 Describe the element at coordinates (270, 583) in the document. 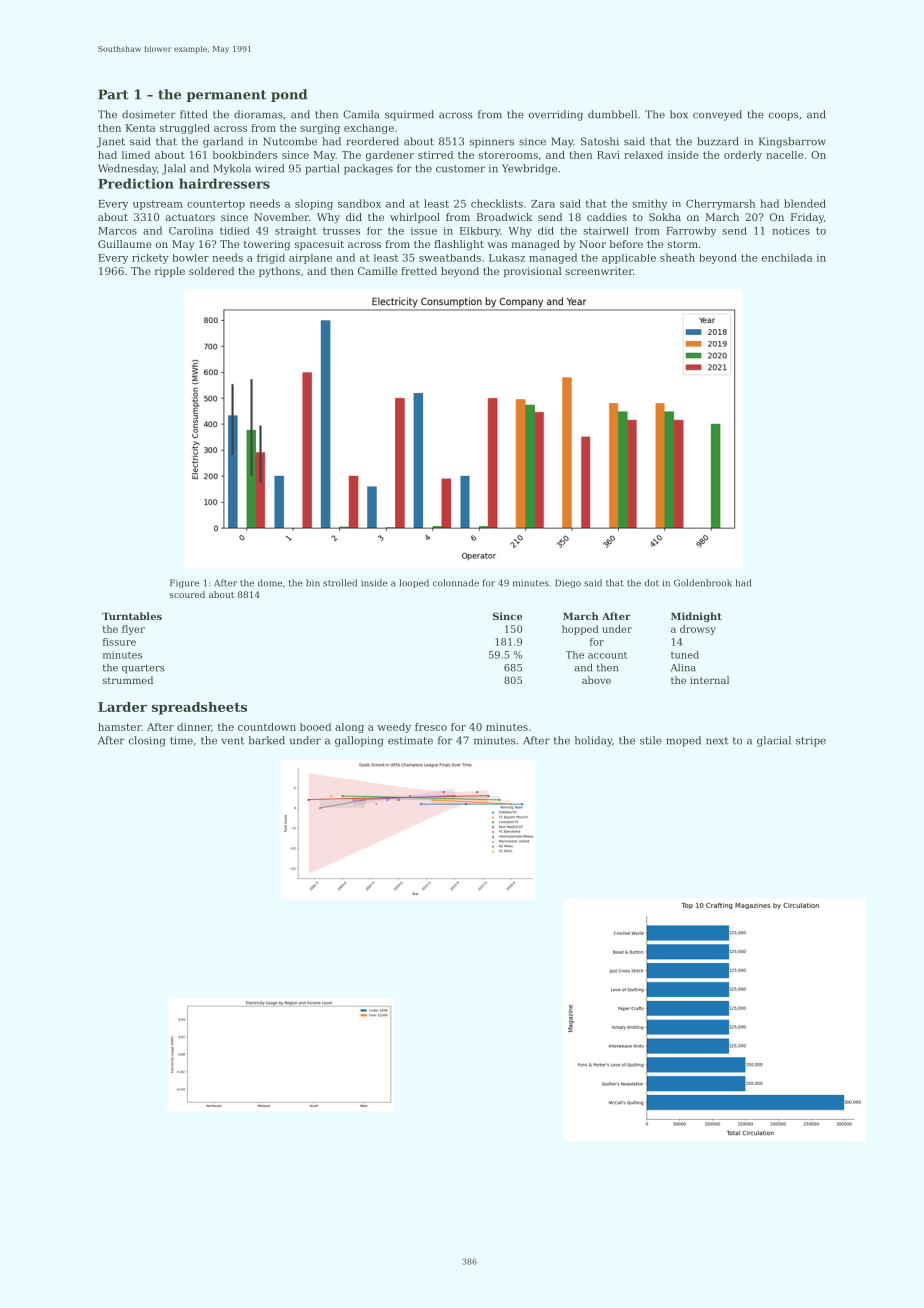

I see `dome` at that location.
